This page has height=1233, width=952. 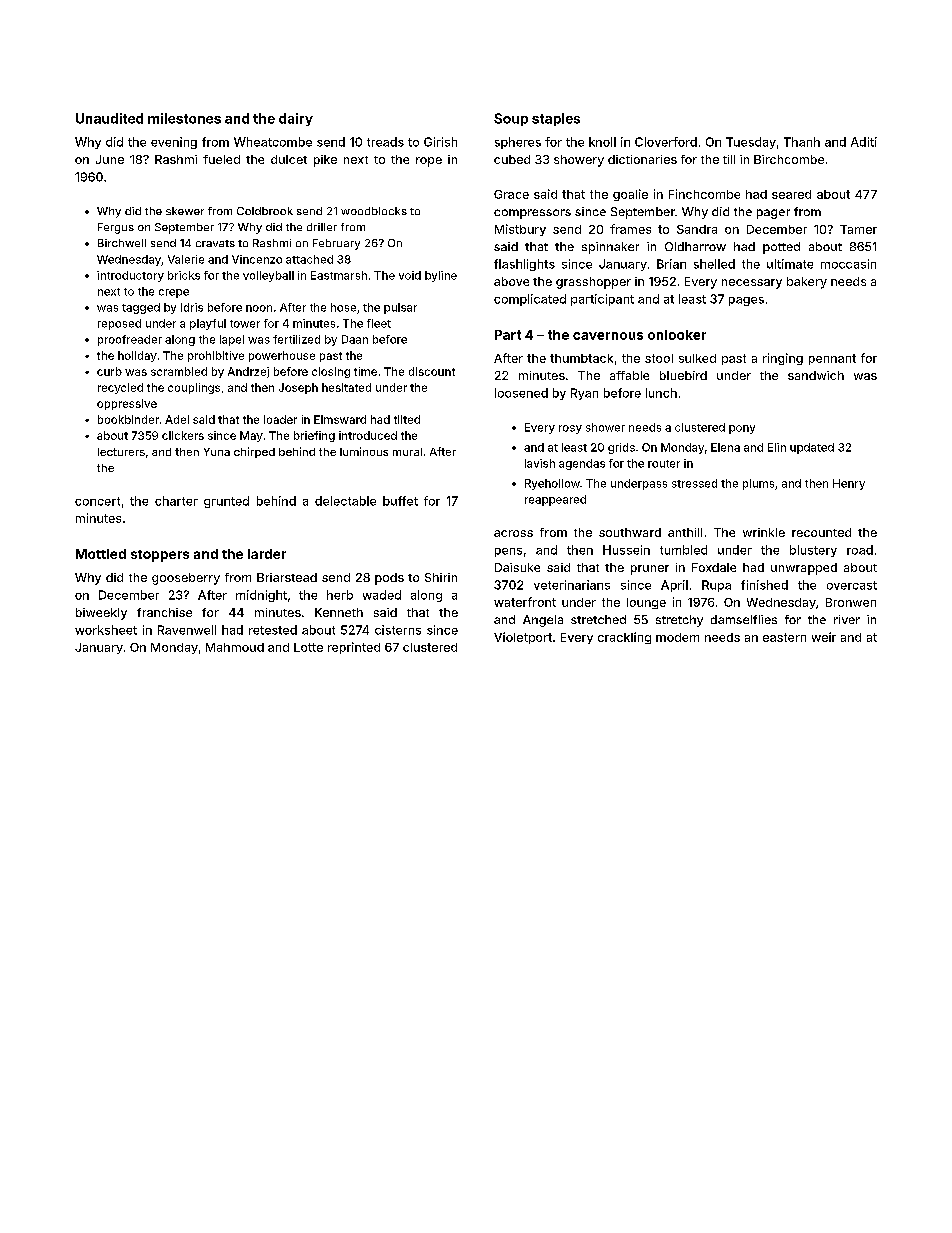 What do you see at coordinates (364, 451) in the page?
I see `luminous` at bounding box center [364, 451].
